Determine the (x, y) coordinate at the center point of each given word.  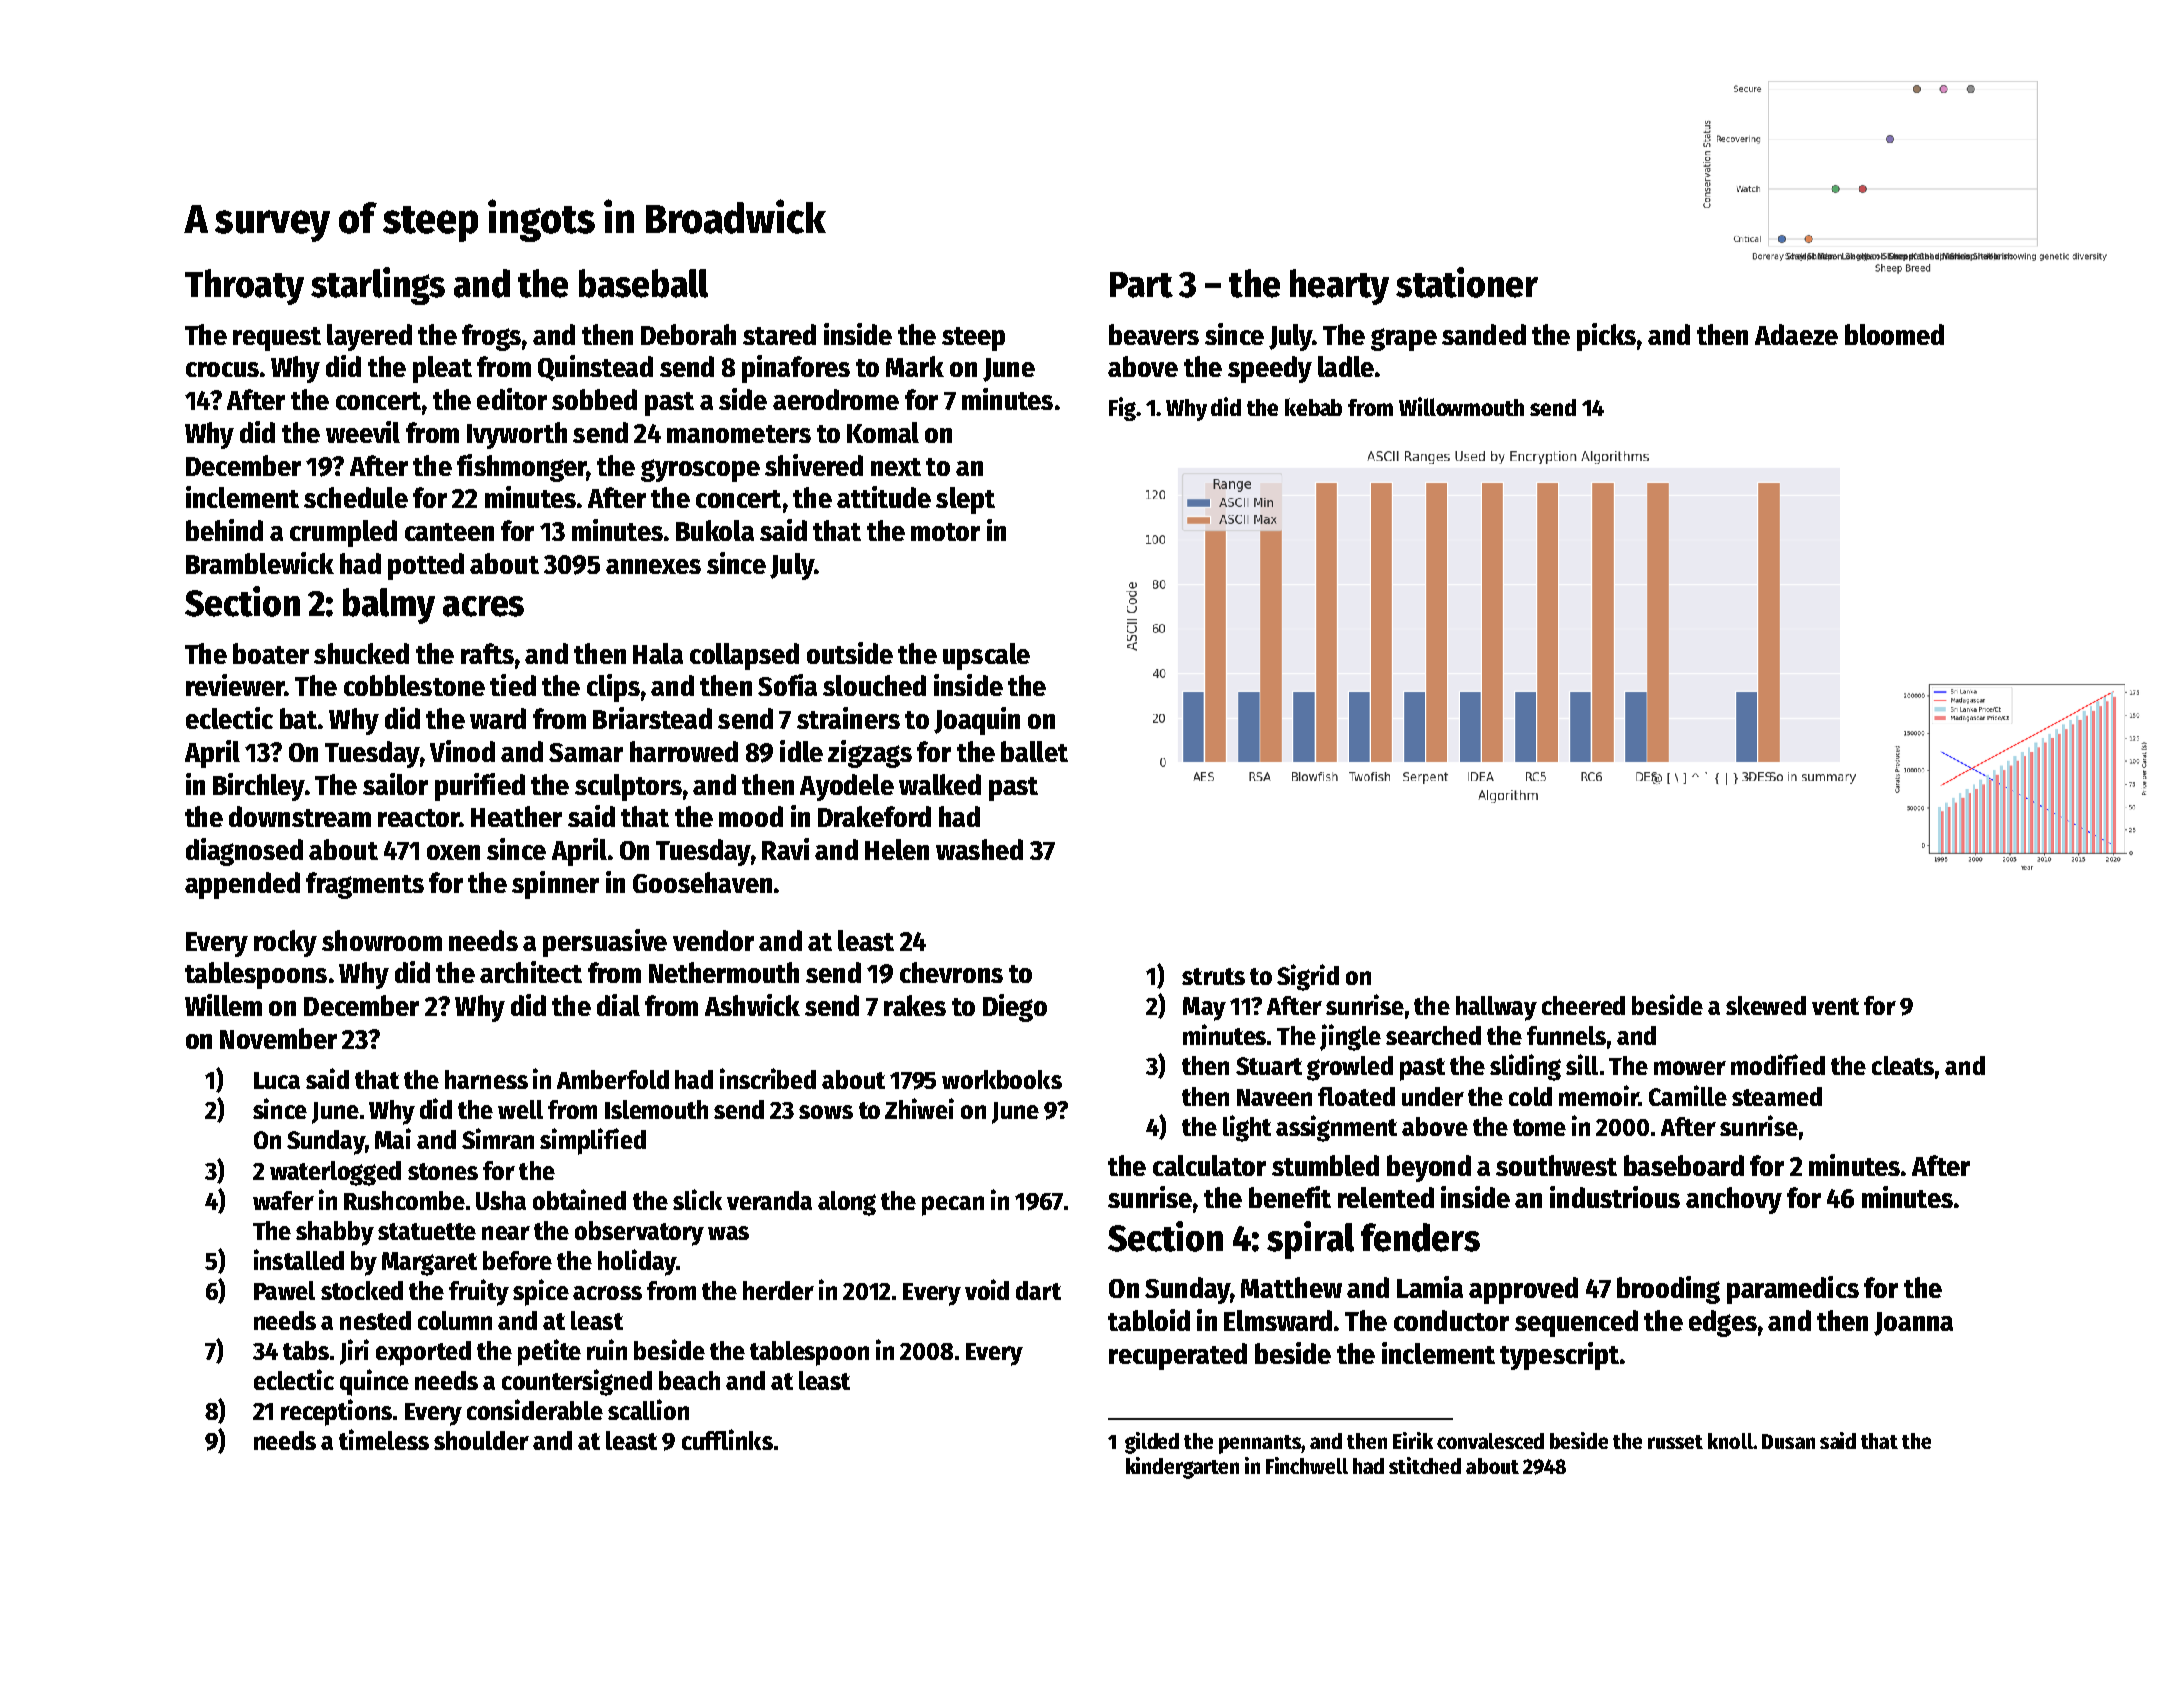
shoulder (481, 1440)
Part (1141, 285)
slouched (874, 685)
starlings (378, 286)
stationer (1467, 282)
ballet (1034, 751)
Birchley (258, 787)
